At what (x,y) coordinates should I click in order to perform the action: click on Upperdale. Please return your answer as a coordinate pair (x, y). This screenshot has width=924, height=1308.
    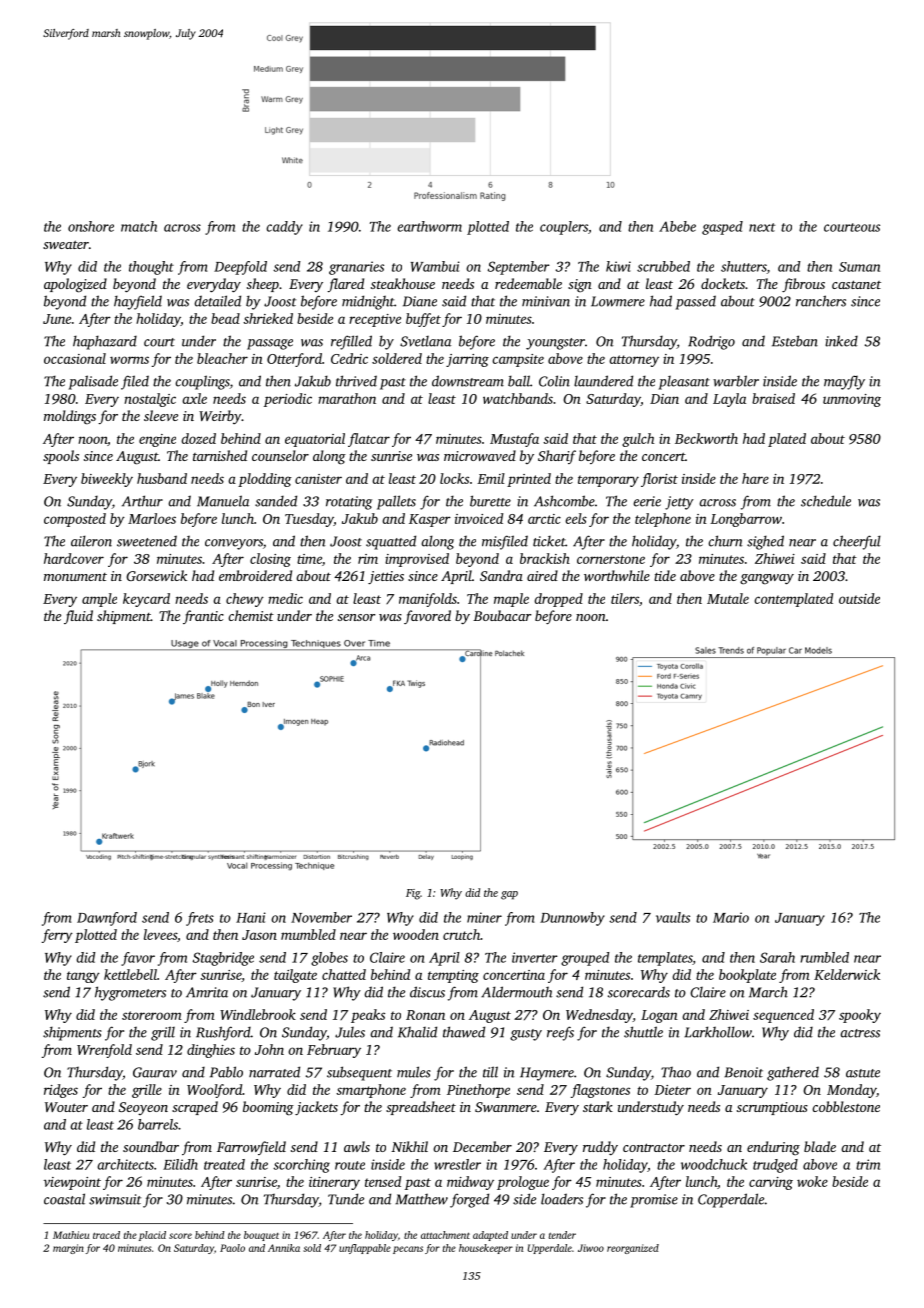
    Looking at the image, I should click on (550, 1249).
